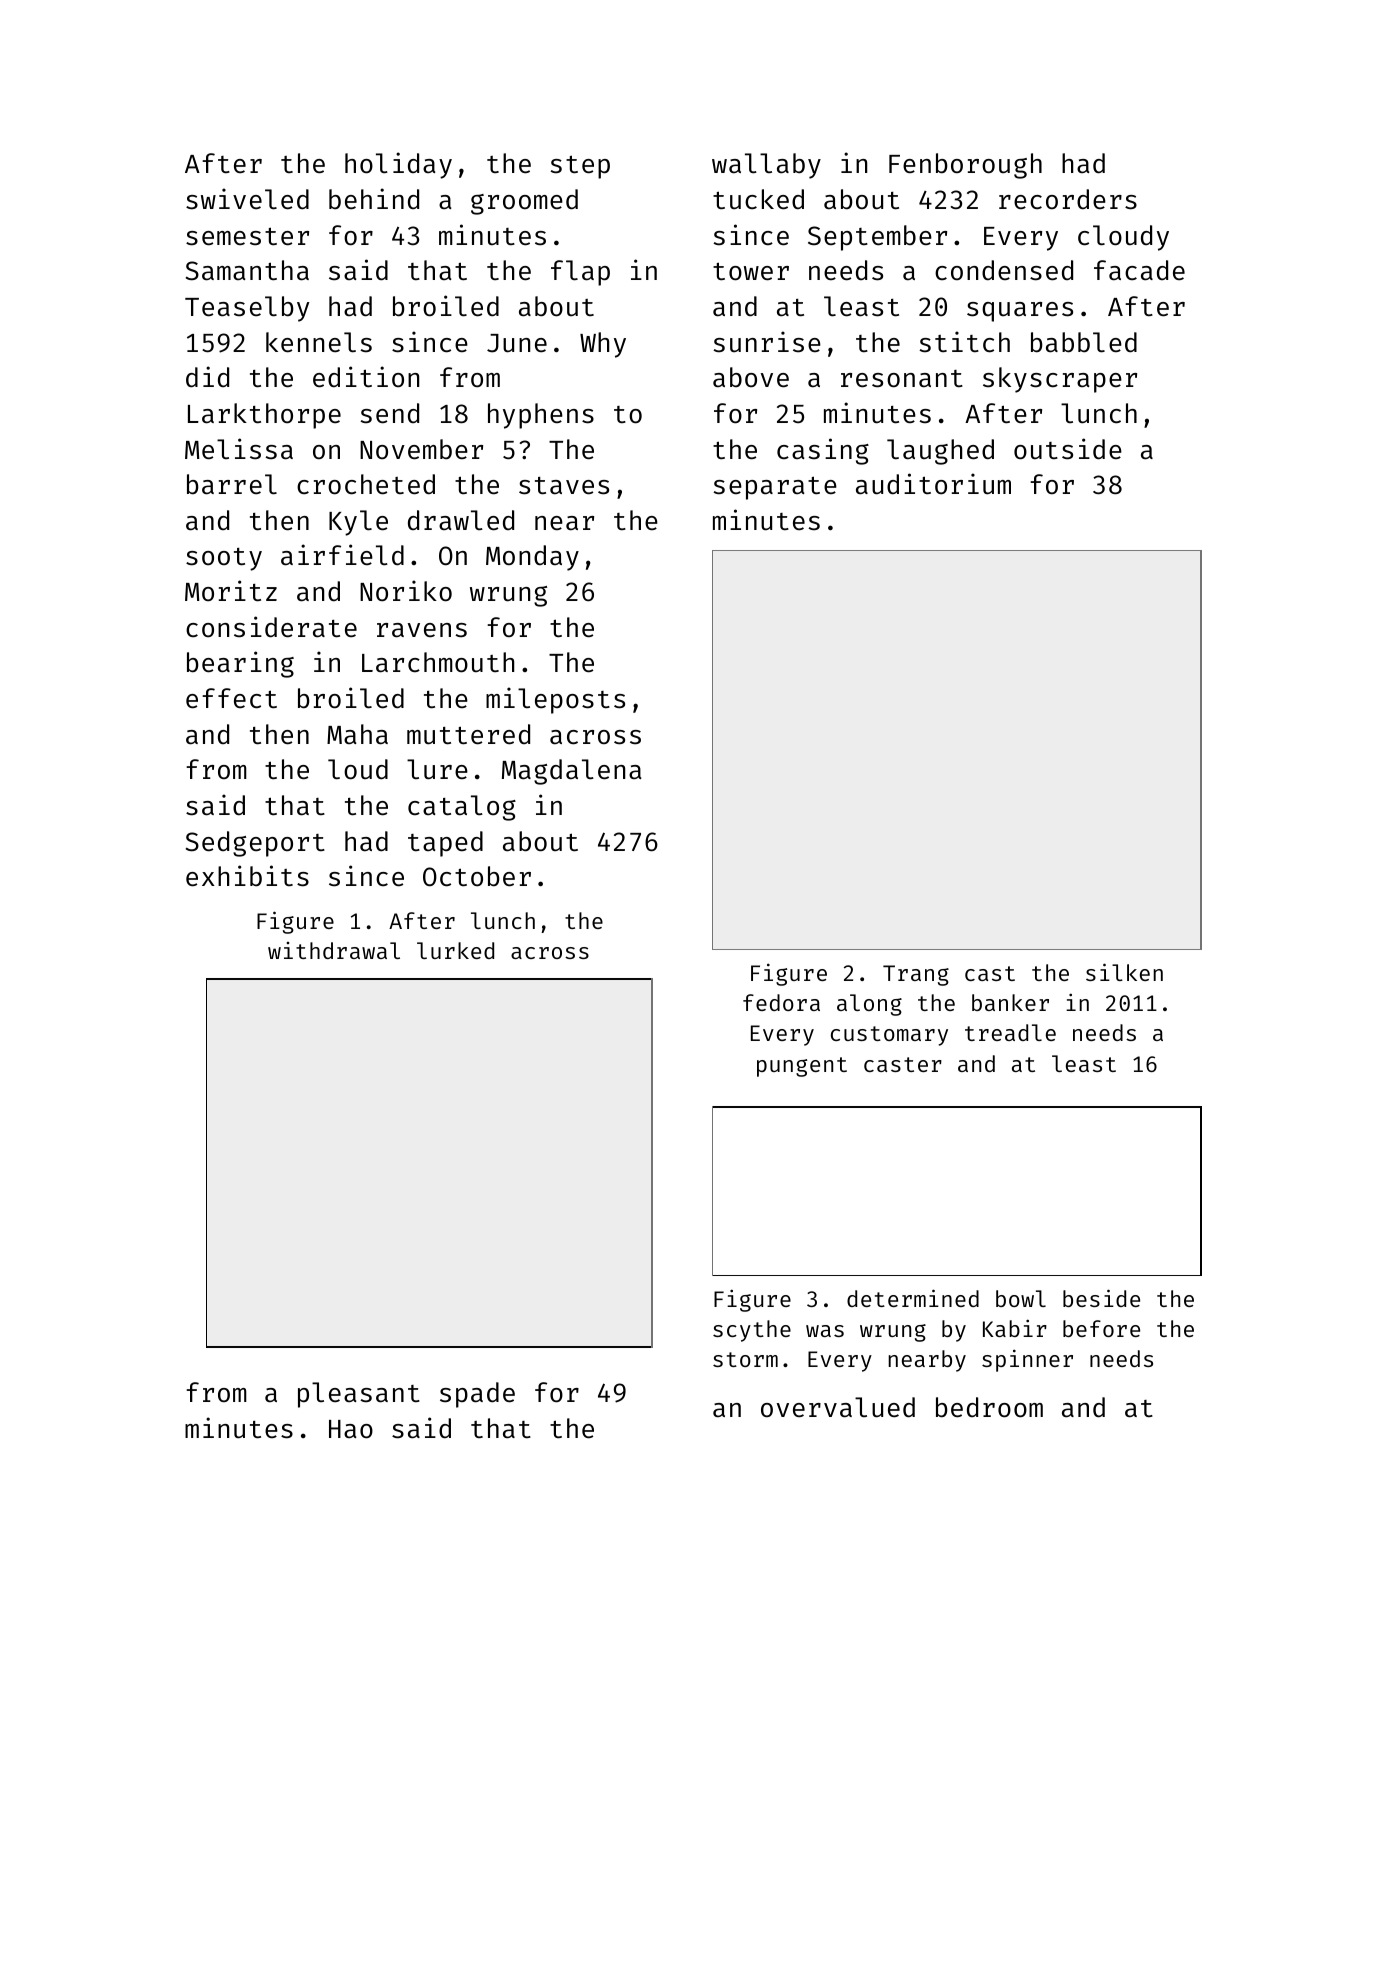 The height and width of the page is (1969, 1386). Describe the element at coordinates (406, 591) in the page. I see `Noriko` at that location.
